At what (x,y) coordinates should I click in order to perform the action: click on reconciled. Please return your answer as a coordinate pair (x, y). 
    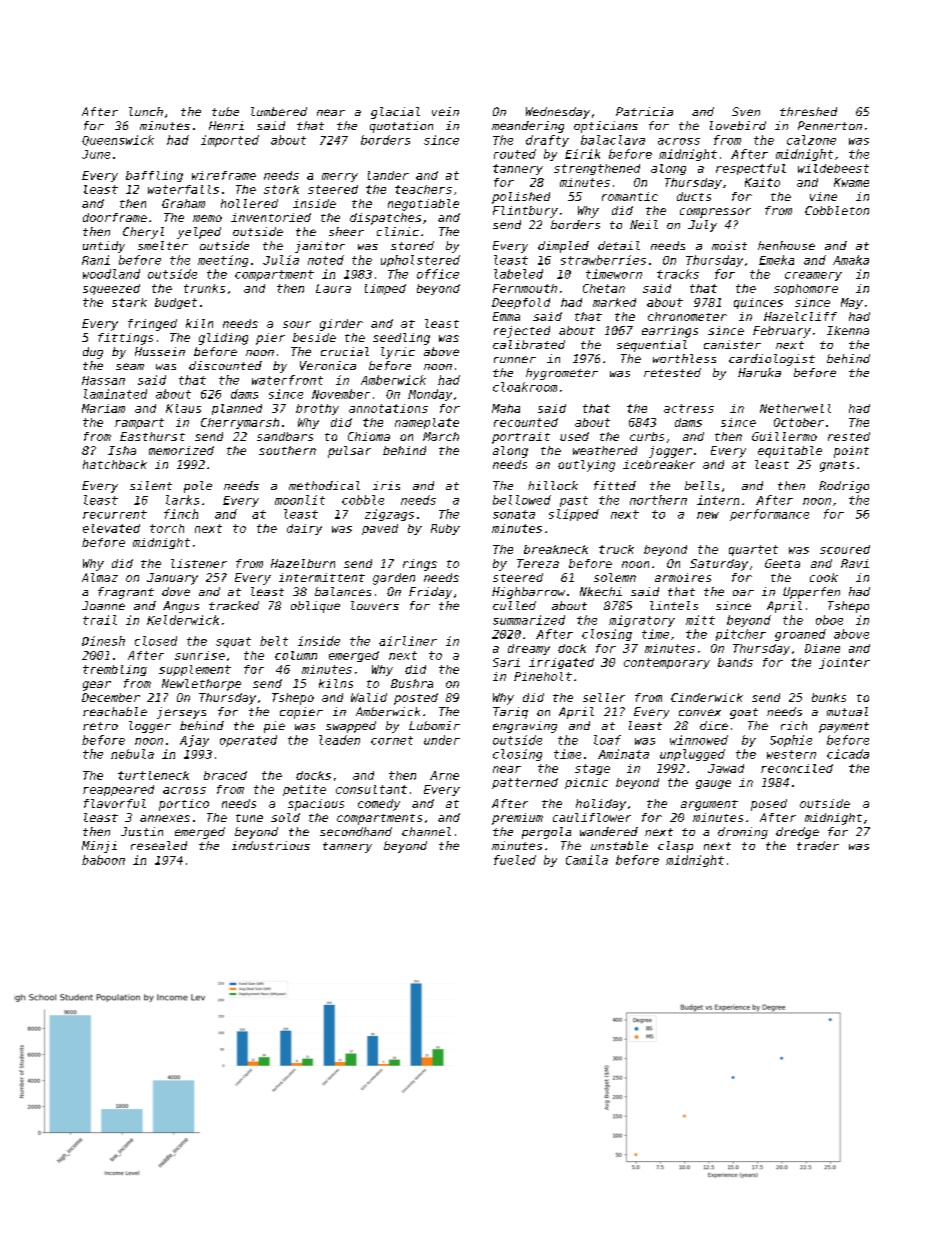
    Looking at the image, I should click on (797, 768).
